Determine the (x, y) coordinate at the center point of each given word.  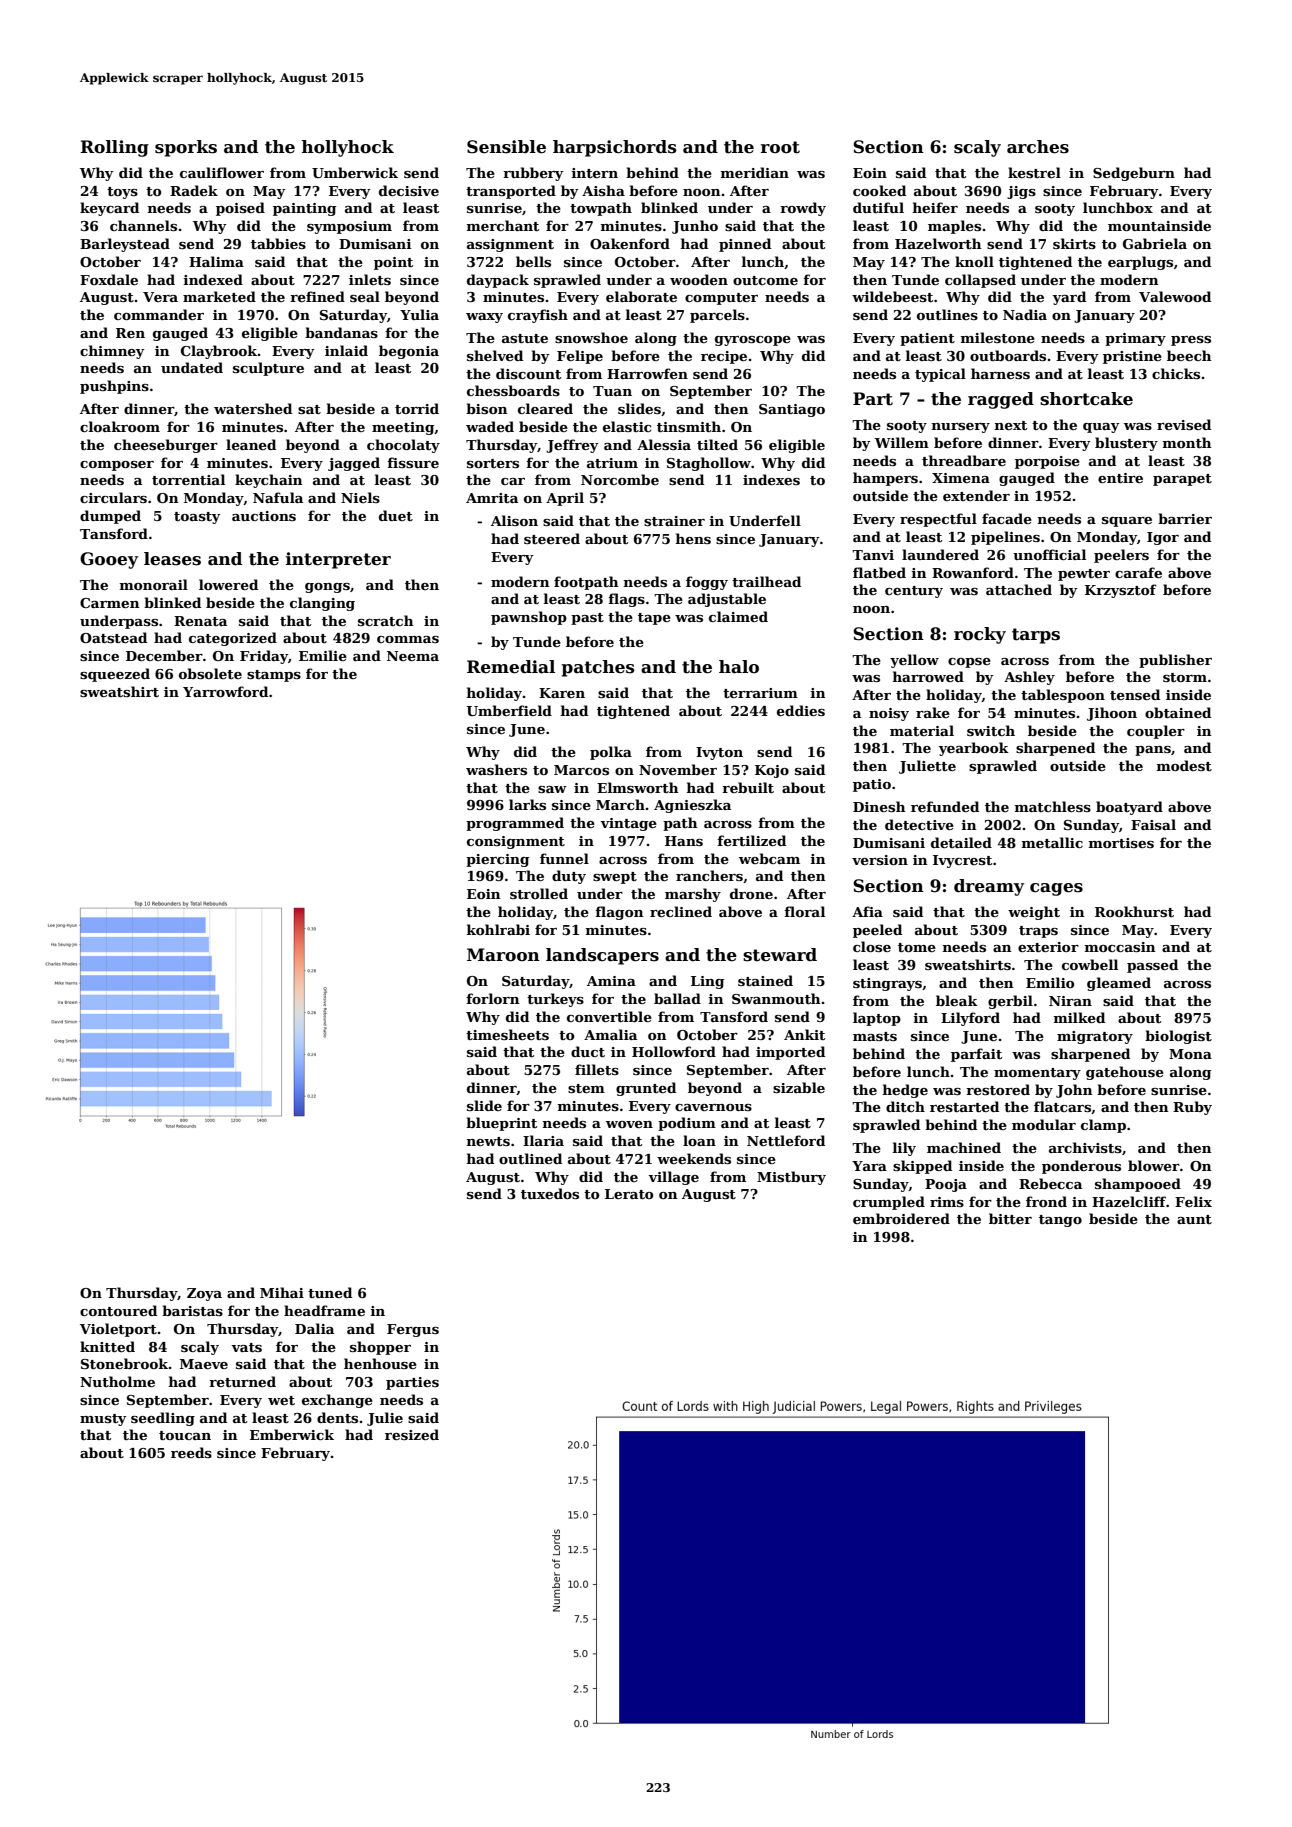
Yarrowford (225, 691)
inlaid (346, 350)
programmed (515, 824)
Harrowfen (647, 373)
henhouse (380, 1363)
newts (488, 1141)
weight (1034, 913)
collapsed (980, 281)
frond (1046, 1201)
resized (412, 1434)
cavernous (713, 1107)
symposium (349, 227)
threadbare (964, 460)
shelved (495, 355)
